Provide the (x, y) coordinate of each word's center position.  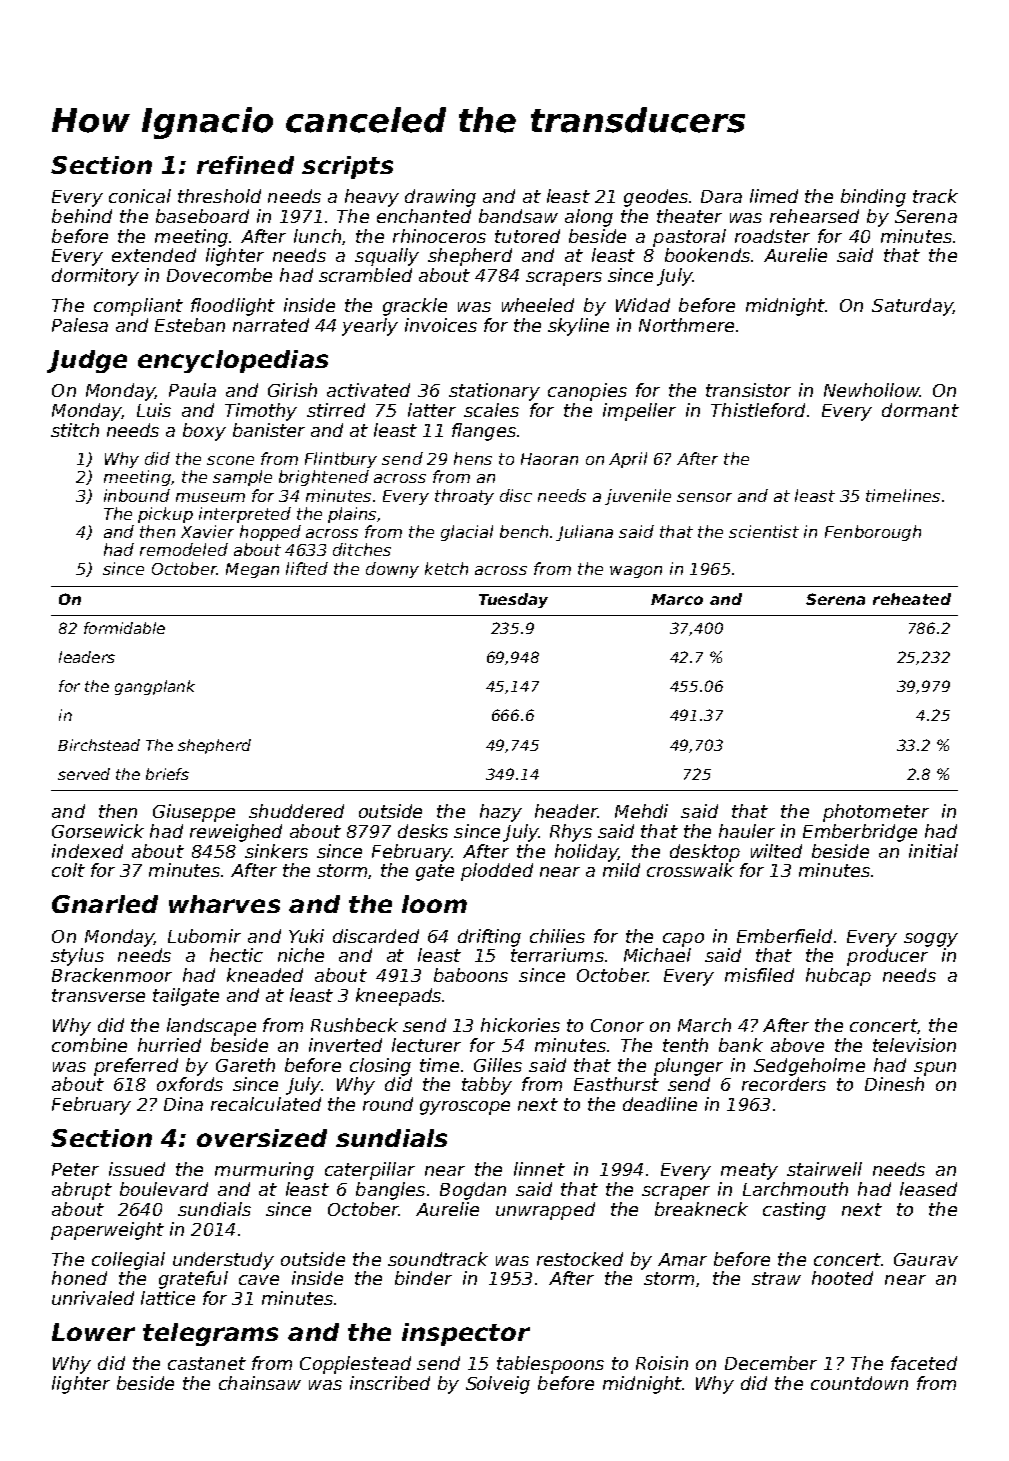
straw (776, 1278)
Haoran (549, 459)
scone (230, 460)
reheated (912, 599)
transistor (748, 390)
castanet (207, 1363)
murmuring (264, 1171)
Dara (721, 196)
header (566, 811)
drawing (440, 198)
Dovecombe (219, 275)
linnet (539, 1169)
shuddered (296, 811)
